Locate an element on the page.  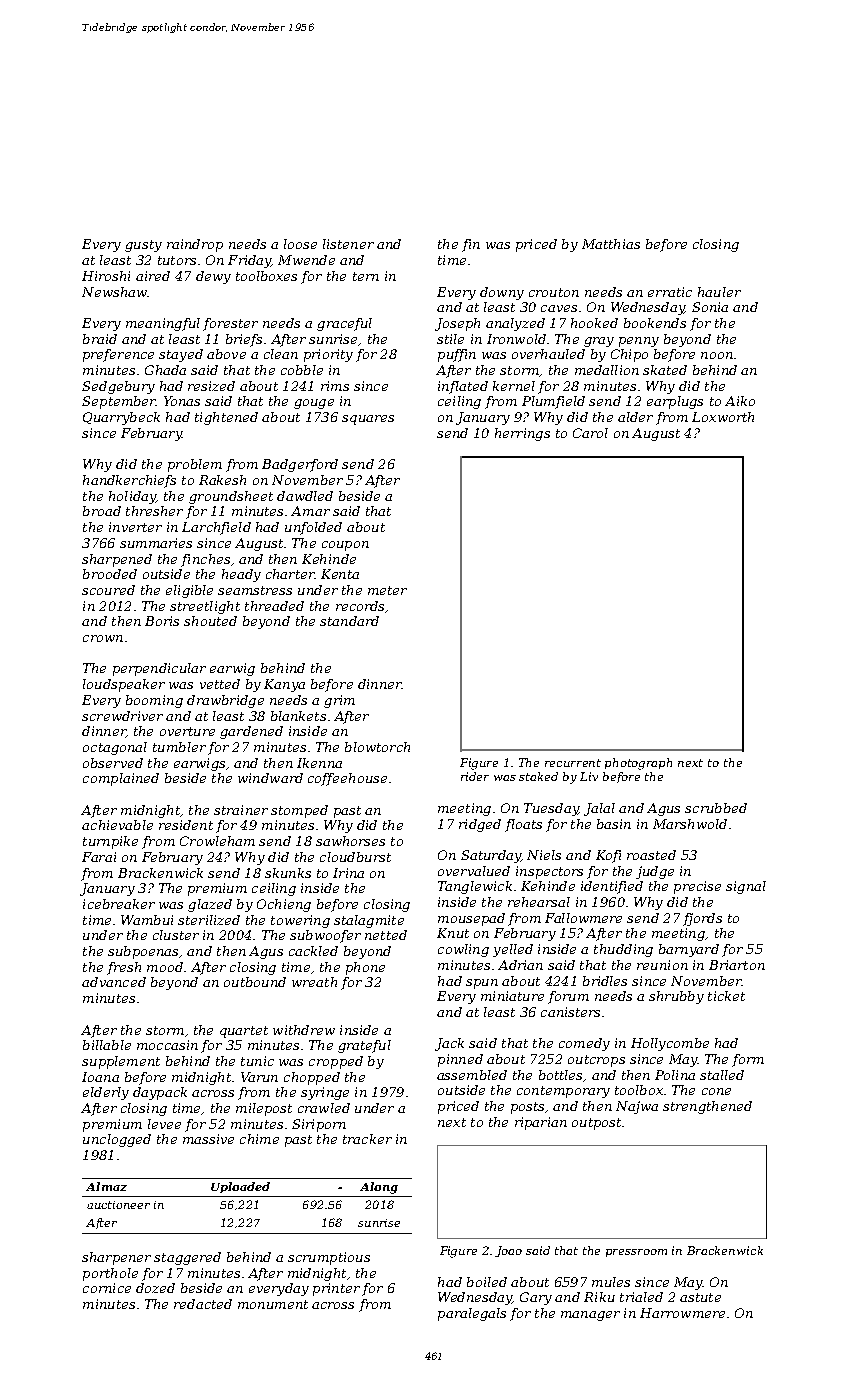
withdrew is located at coordinates (304, 1030).
